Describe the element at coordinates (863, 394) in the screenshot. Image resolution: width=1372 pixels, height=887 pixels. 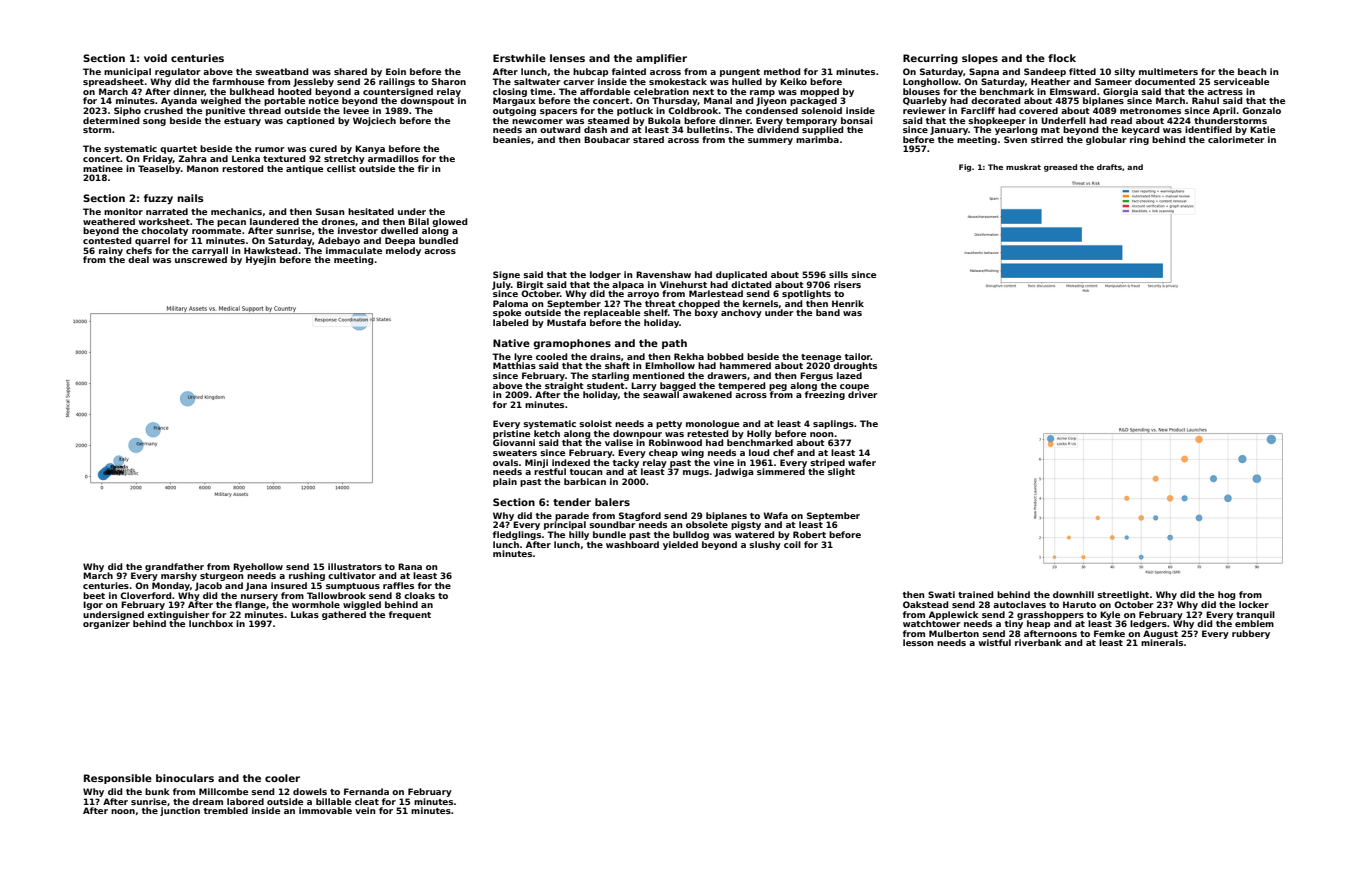
I see `driver` at that location.
